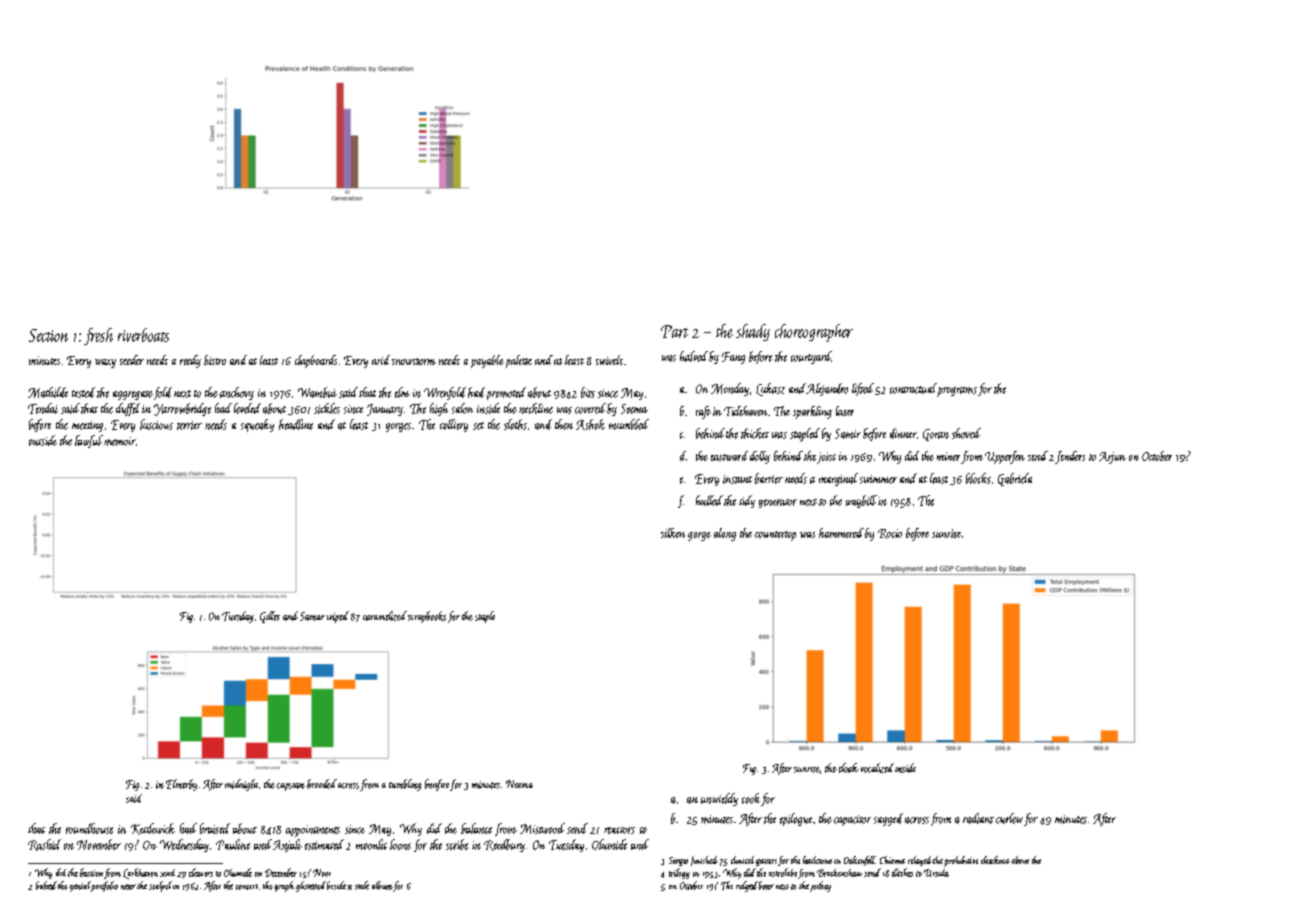 The width and height of the screenshot is (1308, 924). I want to click on payable, so click(487, 361).
